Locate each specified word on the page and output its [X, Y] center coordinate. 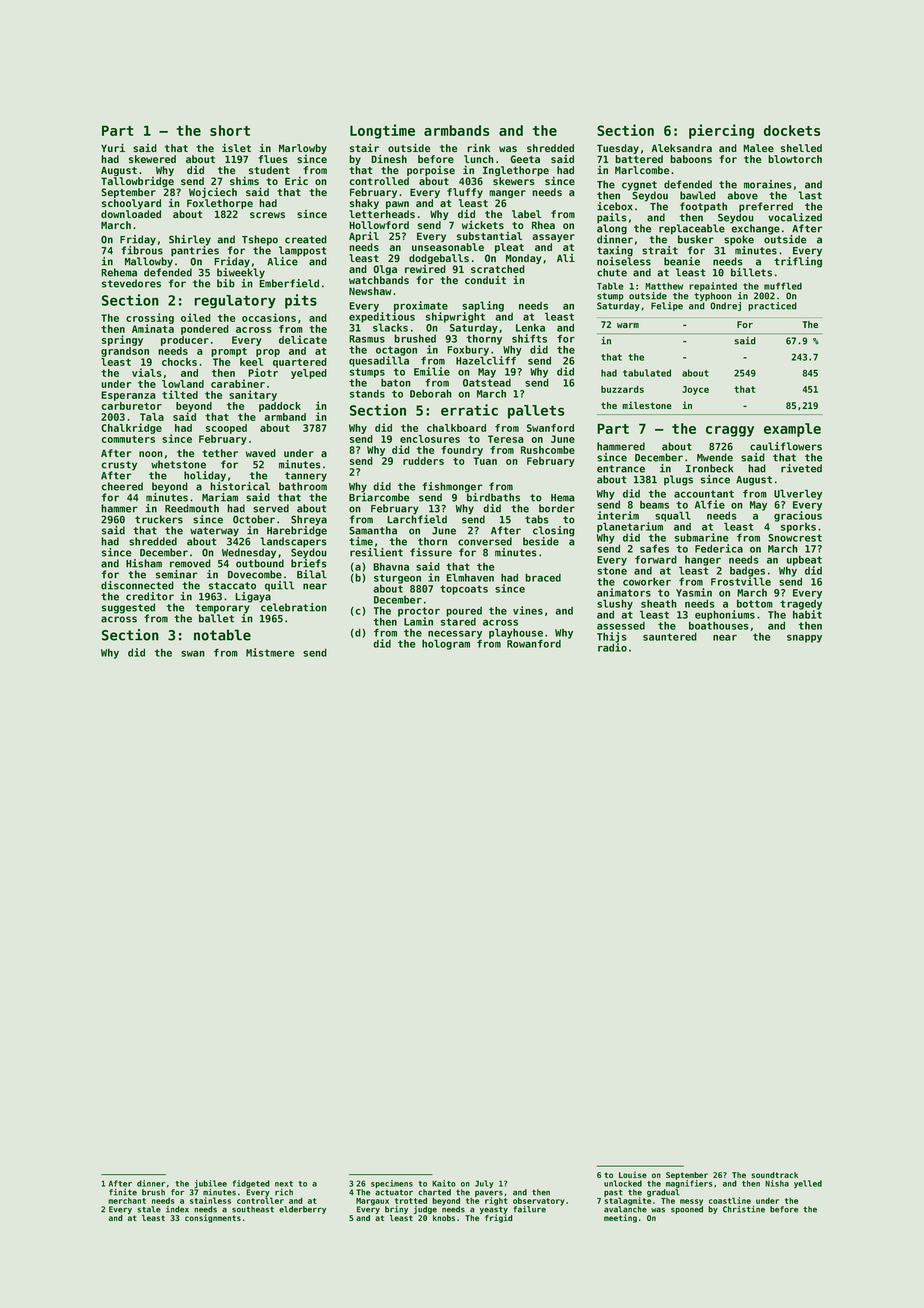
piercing [721, 131]
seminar [177, 574]
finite [123, 1192]
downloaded [131, 214]
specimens [392, 1184]
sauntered [670, 636]
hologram [446, 644]
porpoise [431, 171]
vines [528, 610]
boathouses [718, 625]
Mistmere [270, 652]
